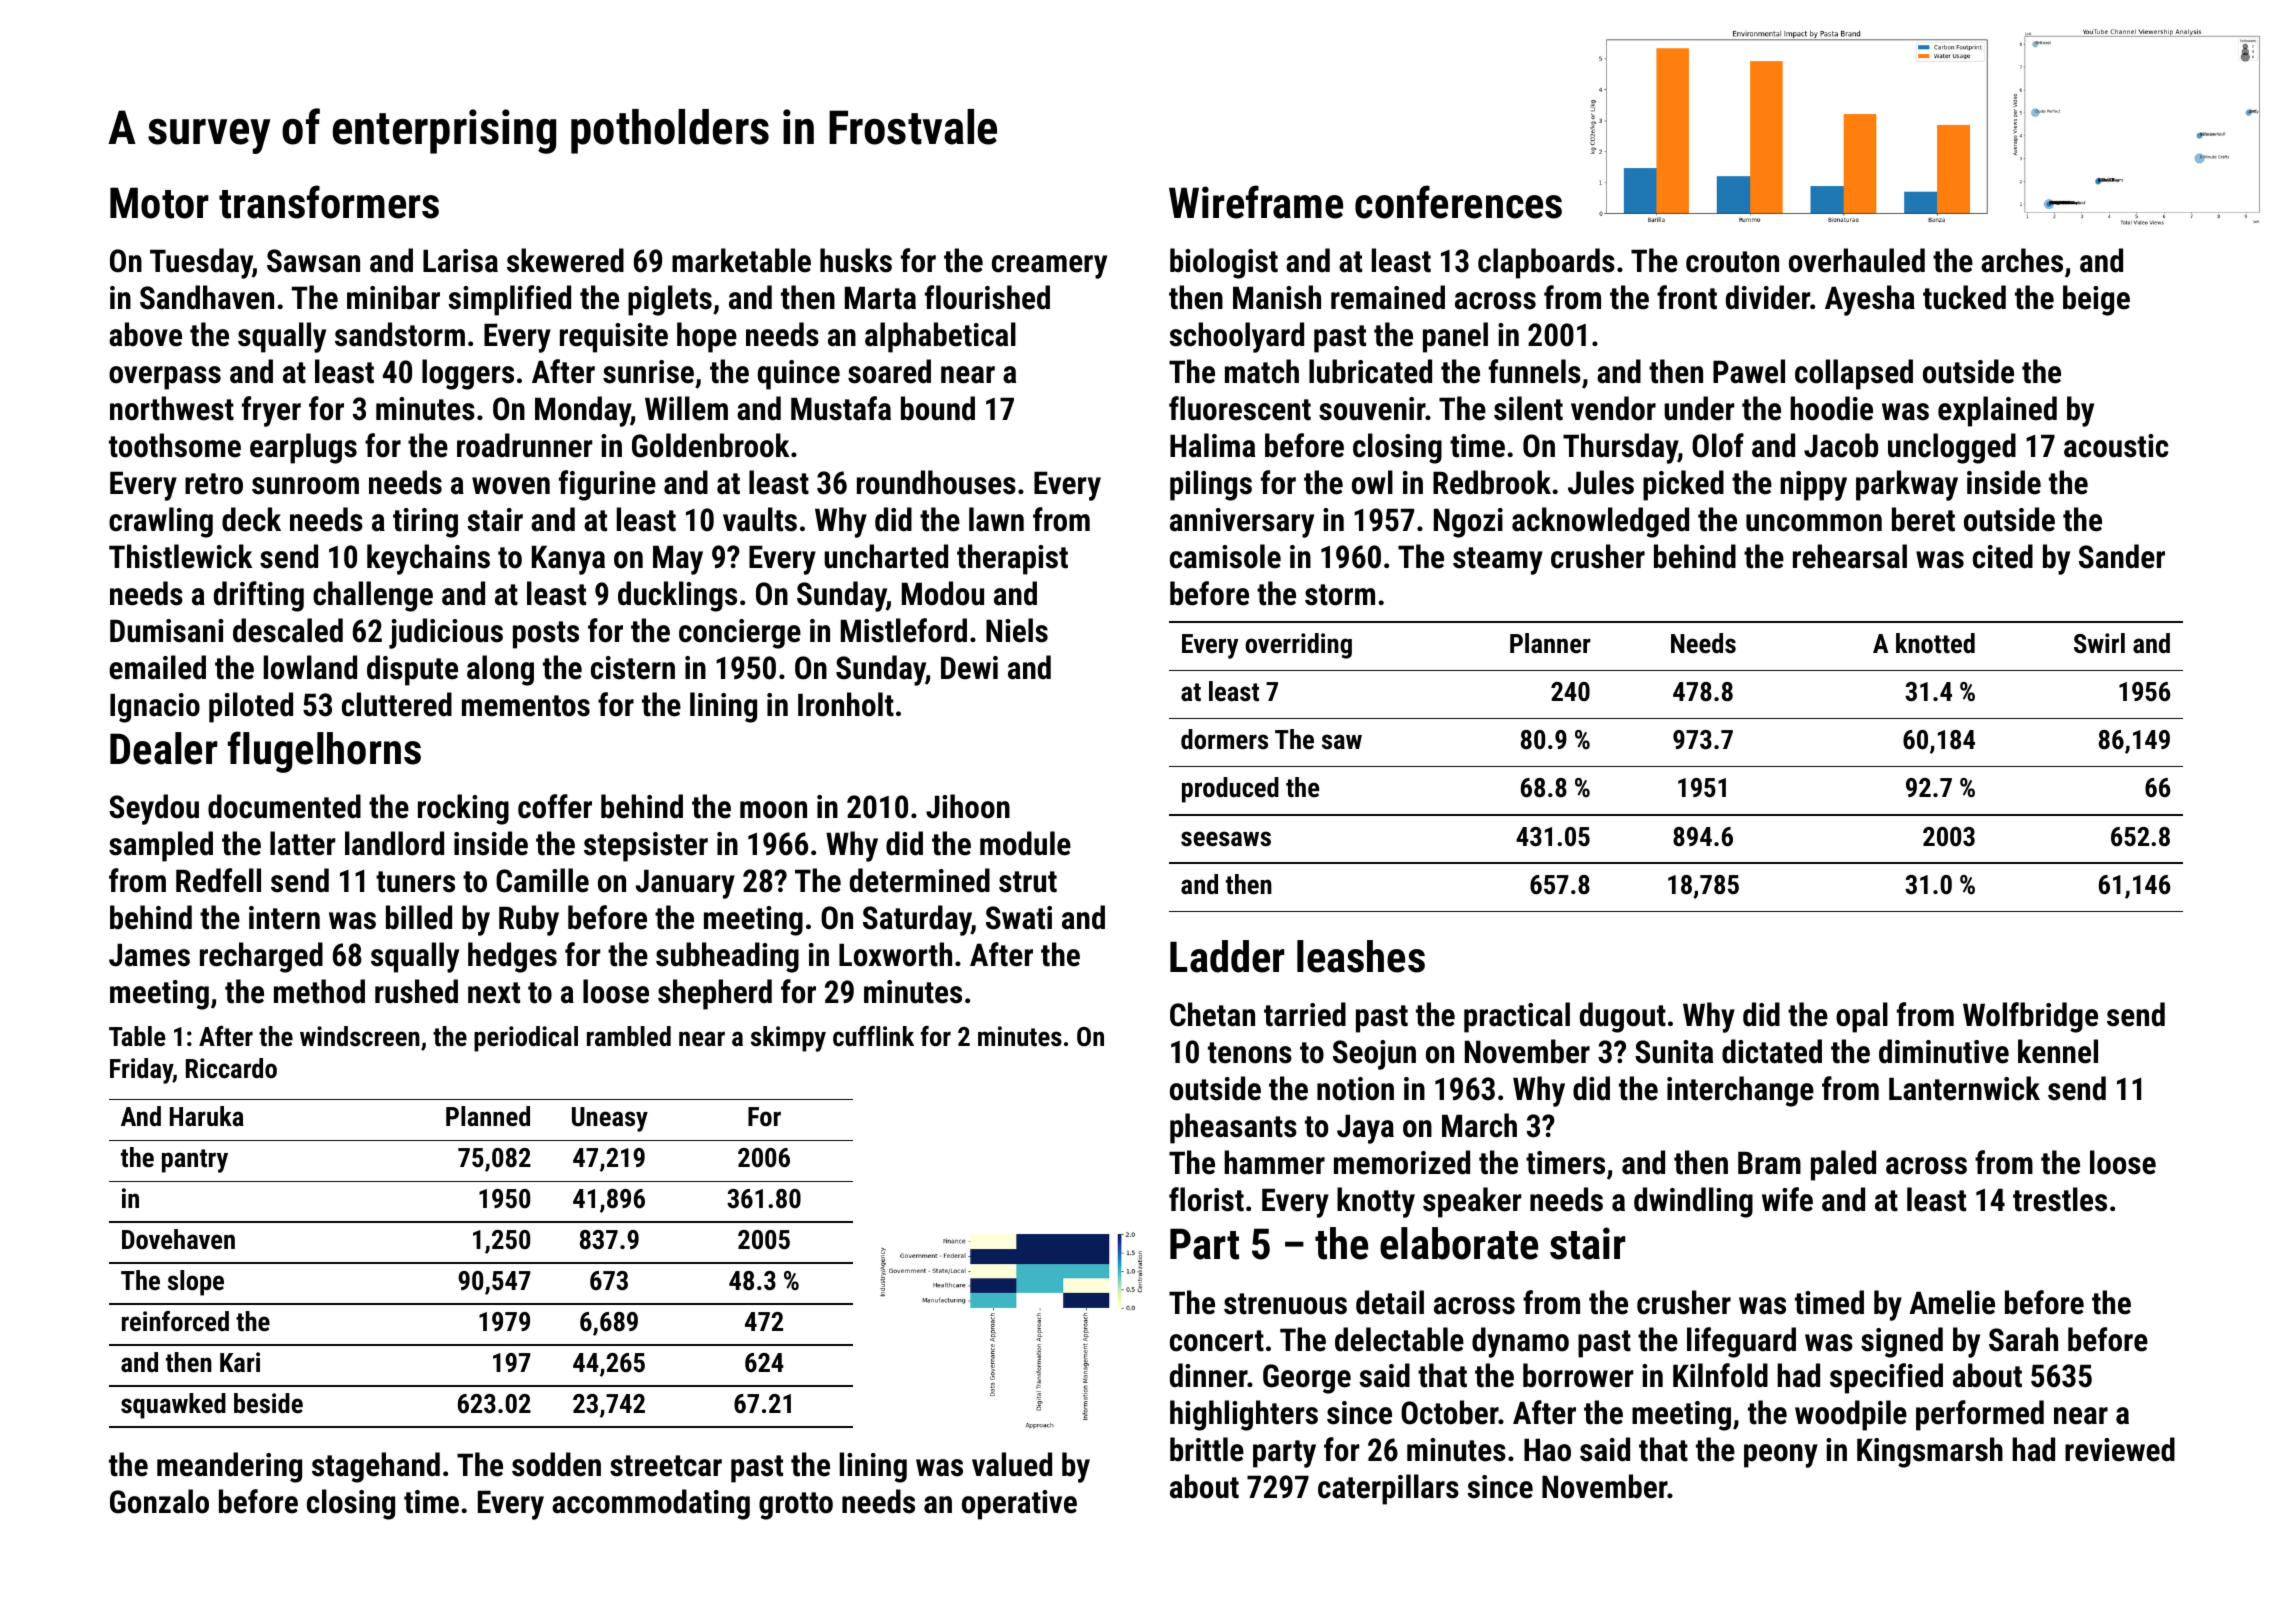 The image size is (2292, 1620). Describe the element at coordinates (1019, 1505) in the screenshot. I see `operative` at that location.
